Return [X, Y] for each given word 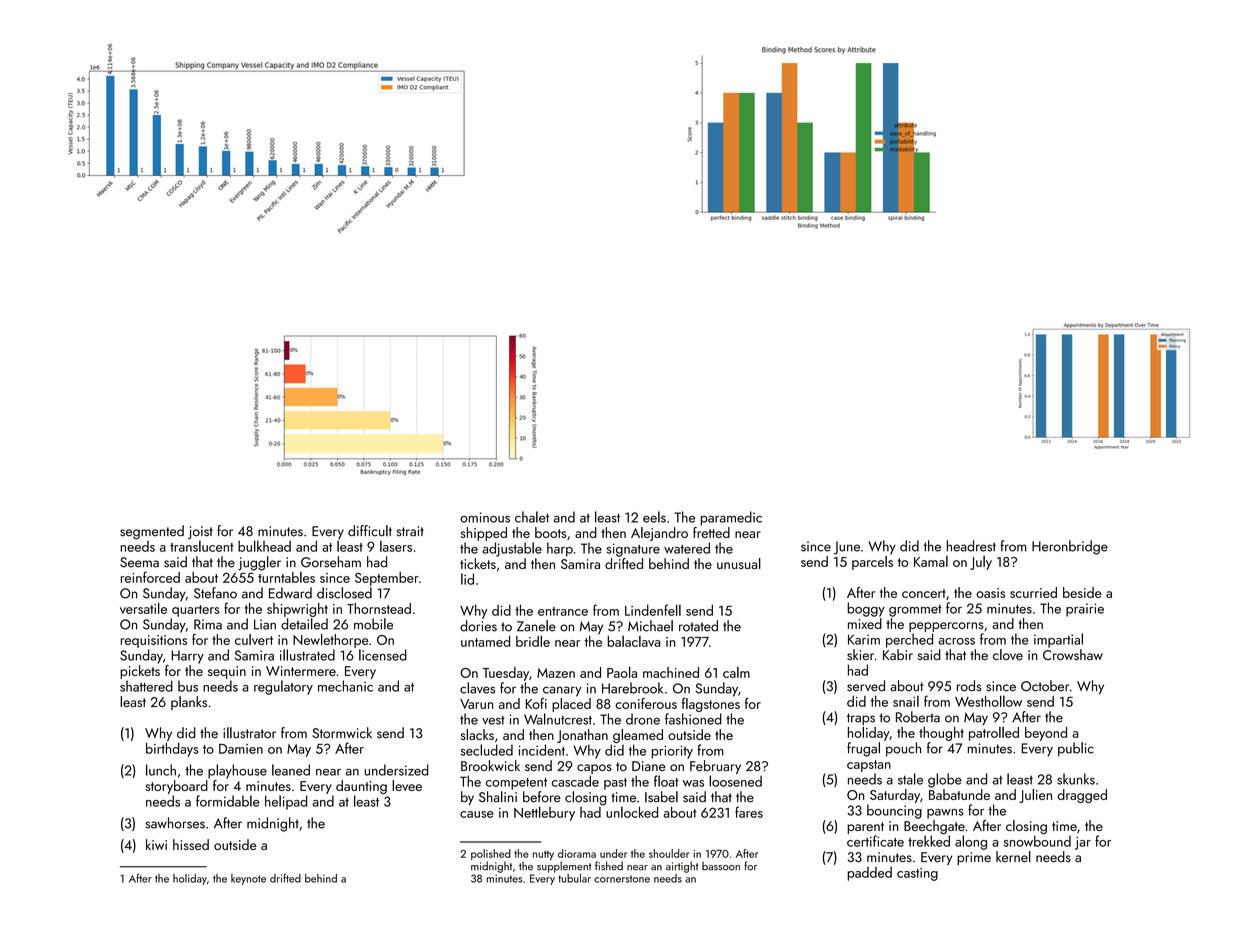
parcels [872, 563]
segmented [152, 532]
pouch [903, 749]
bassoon [721, 866]
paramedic [731, 518]
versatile [143, 608]
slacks [477, 734]
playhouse [237, 771]
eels [654, 517]
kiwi [156, 844]
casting [917, 874]
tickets [478, 563]
